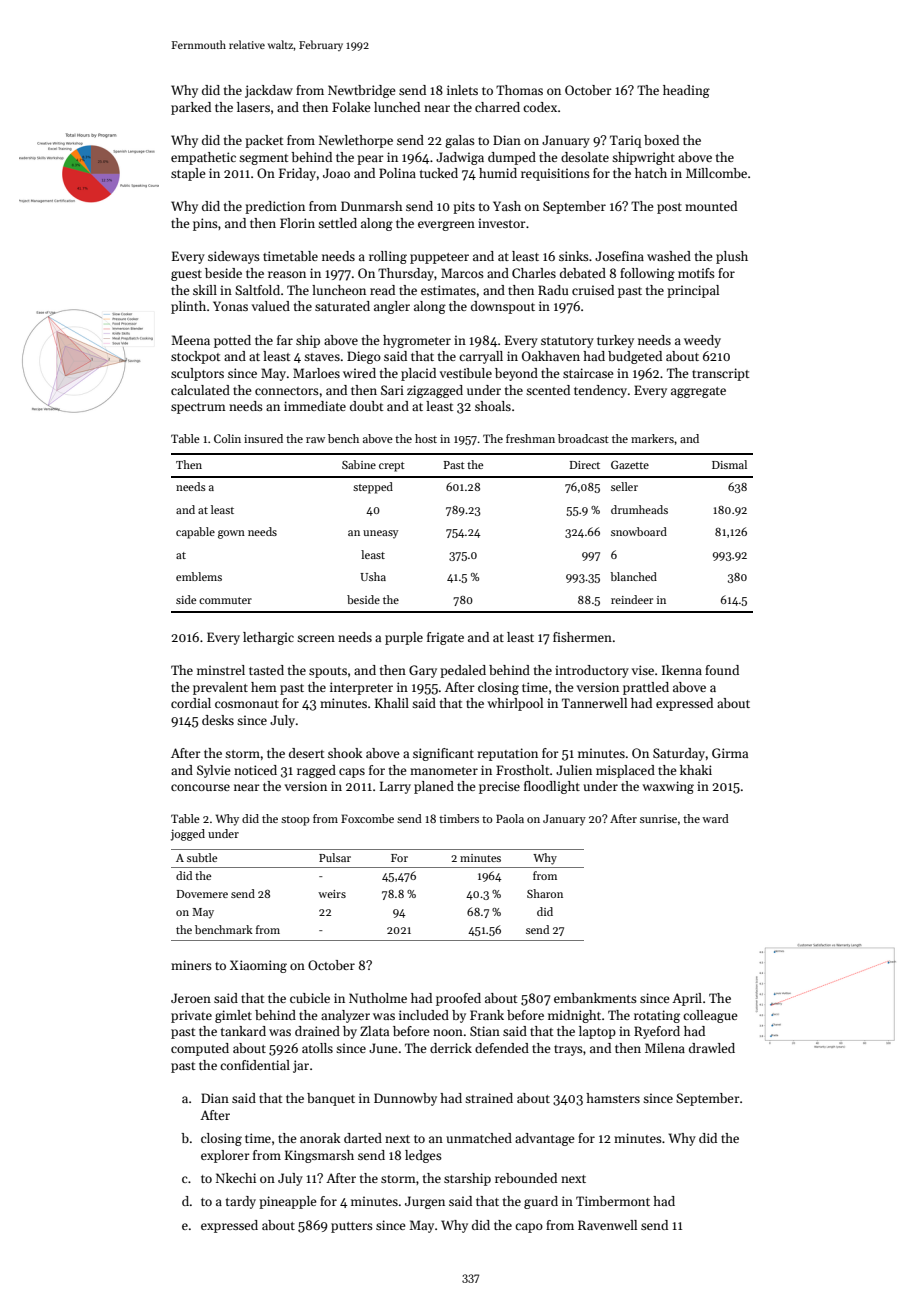  Describe the element at coordinates (585, 465) in the image. I see `Direct` at that location.
